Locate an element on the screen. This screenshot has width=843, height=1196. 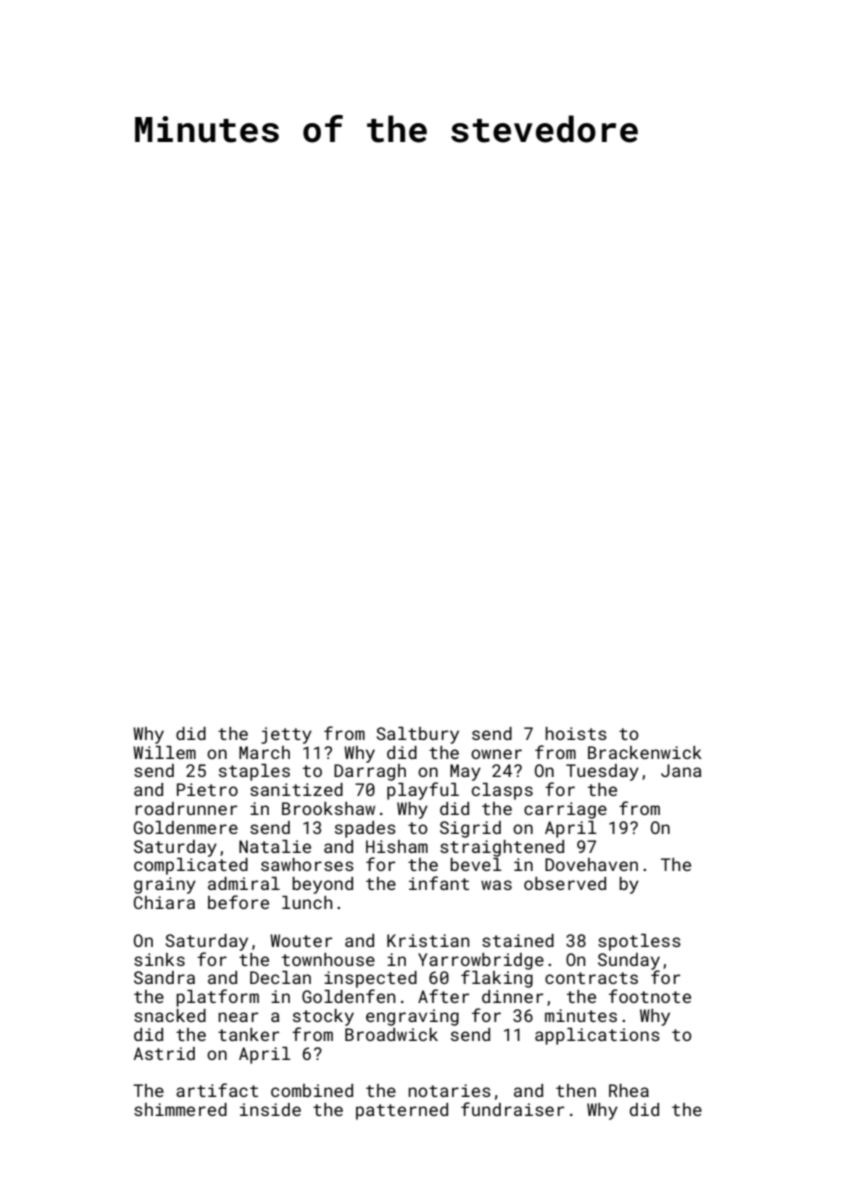
hoists is located at coordinates (576, 733).
